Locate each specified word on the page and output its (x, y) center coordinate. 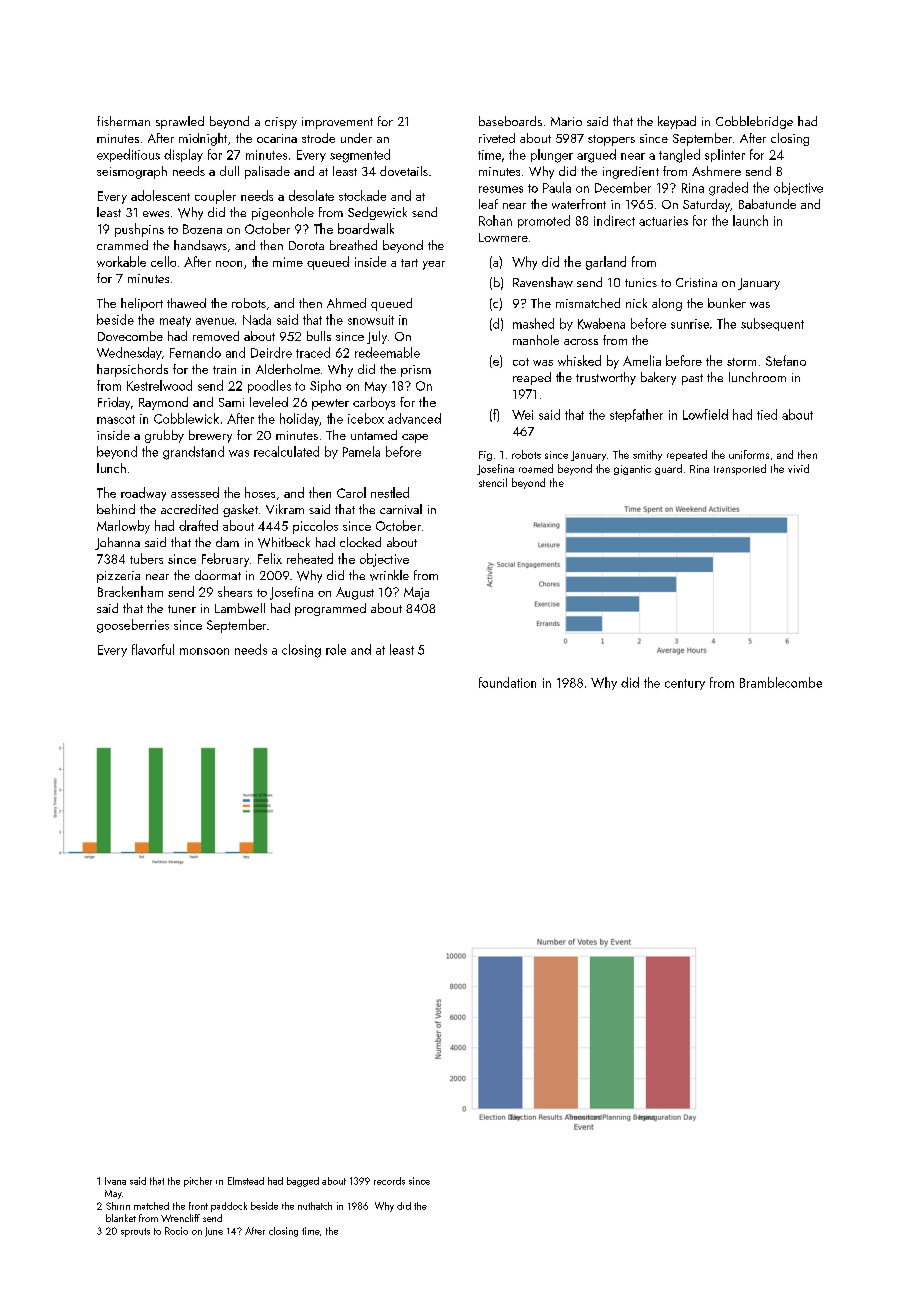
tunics (641, 282)
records (389, 1181)
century (685, 684)
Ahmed (346, 303)
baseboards (510, 121)
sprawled (180, 122)
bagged (303, 1182)
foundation (507, 682)
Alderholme (288, 369)
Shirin (118, 1206)
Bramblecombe (781, 682)
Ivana (115, 1181)
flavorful (153, 649)
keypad (677, 122)
